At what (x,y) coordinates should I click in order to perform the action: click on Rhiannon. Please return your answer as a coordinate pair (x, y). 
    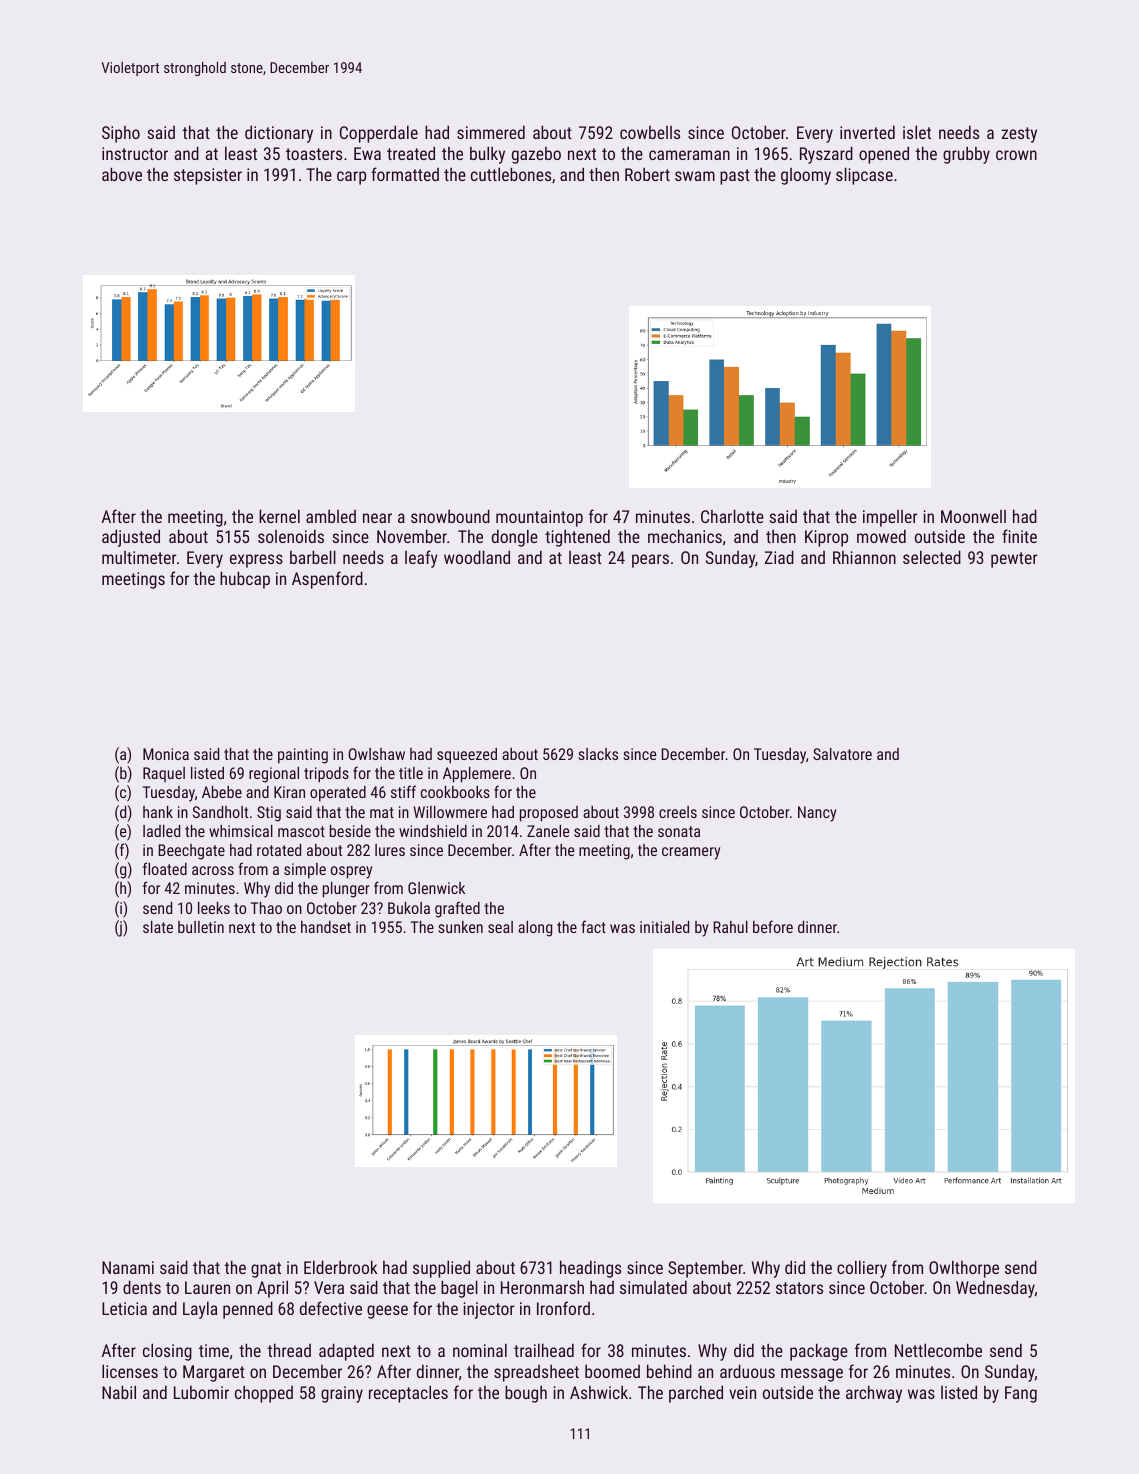
    Looking at the image, I should click on (864, 557).
